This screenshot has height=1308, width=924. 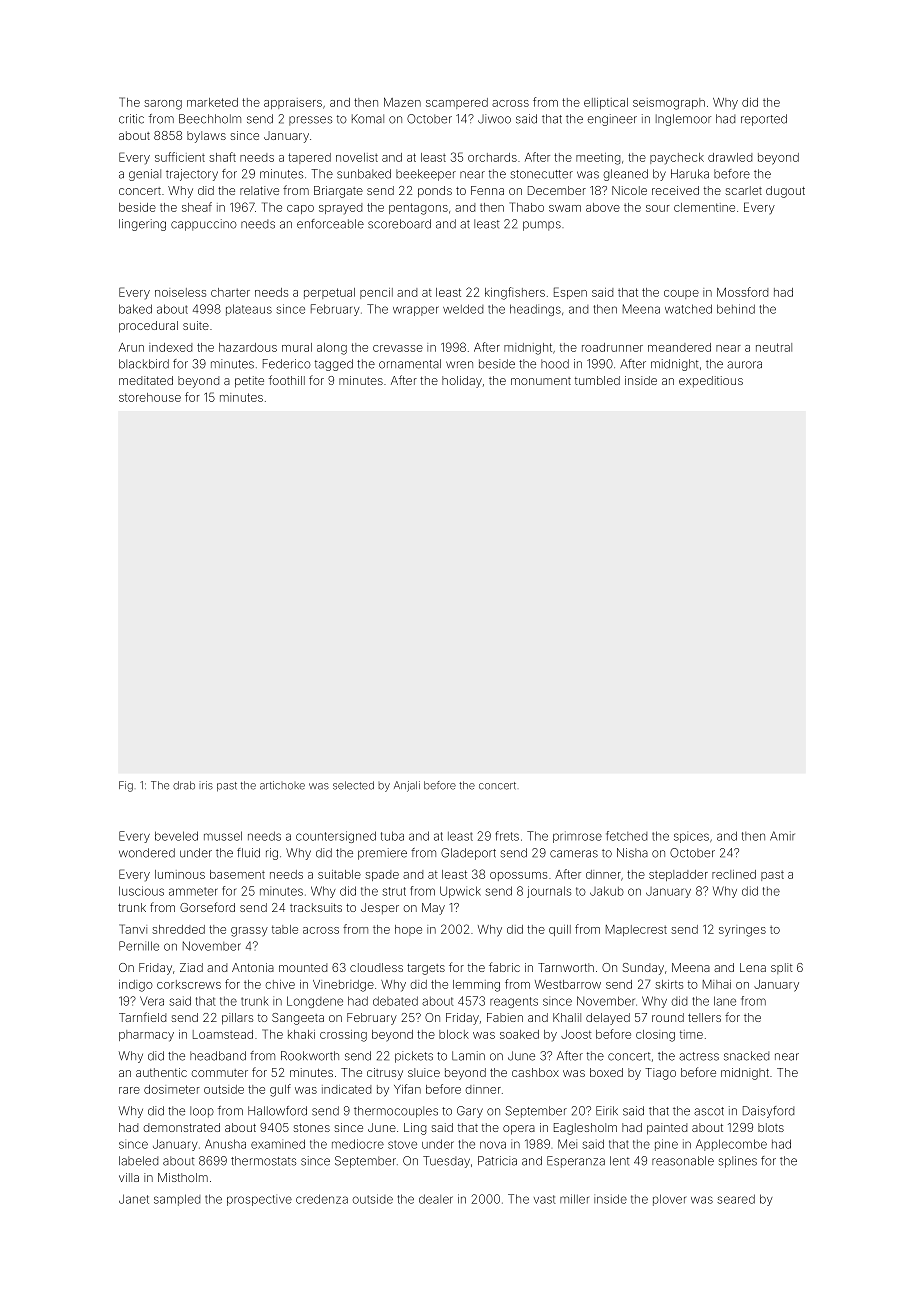 What do you see at coordinates (150, 397) in the screenshot?
I see `storehouse` at bounding box center [150, 397].
